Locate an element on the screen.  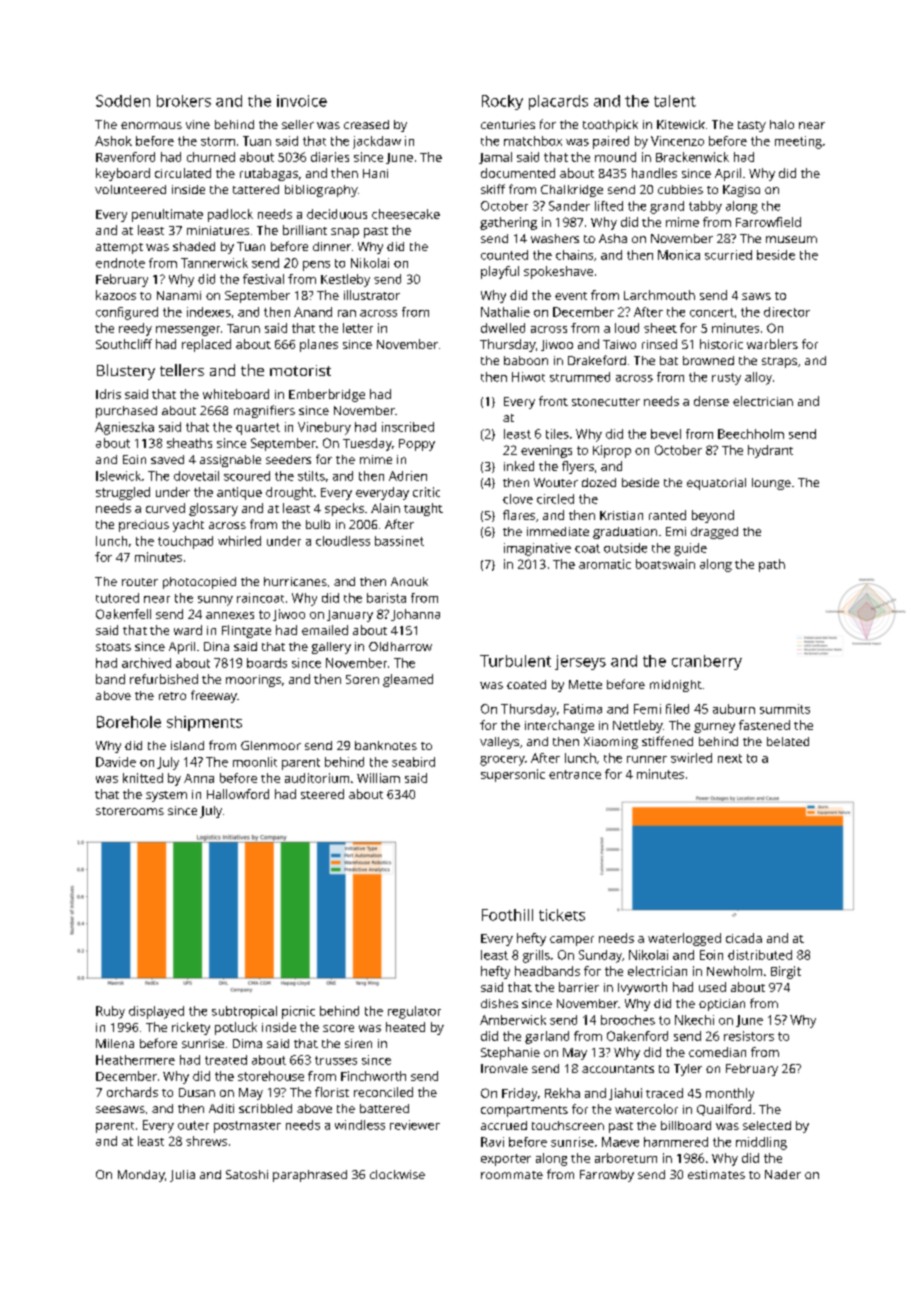
supersonic is located at coordinates (513, 775).
